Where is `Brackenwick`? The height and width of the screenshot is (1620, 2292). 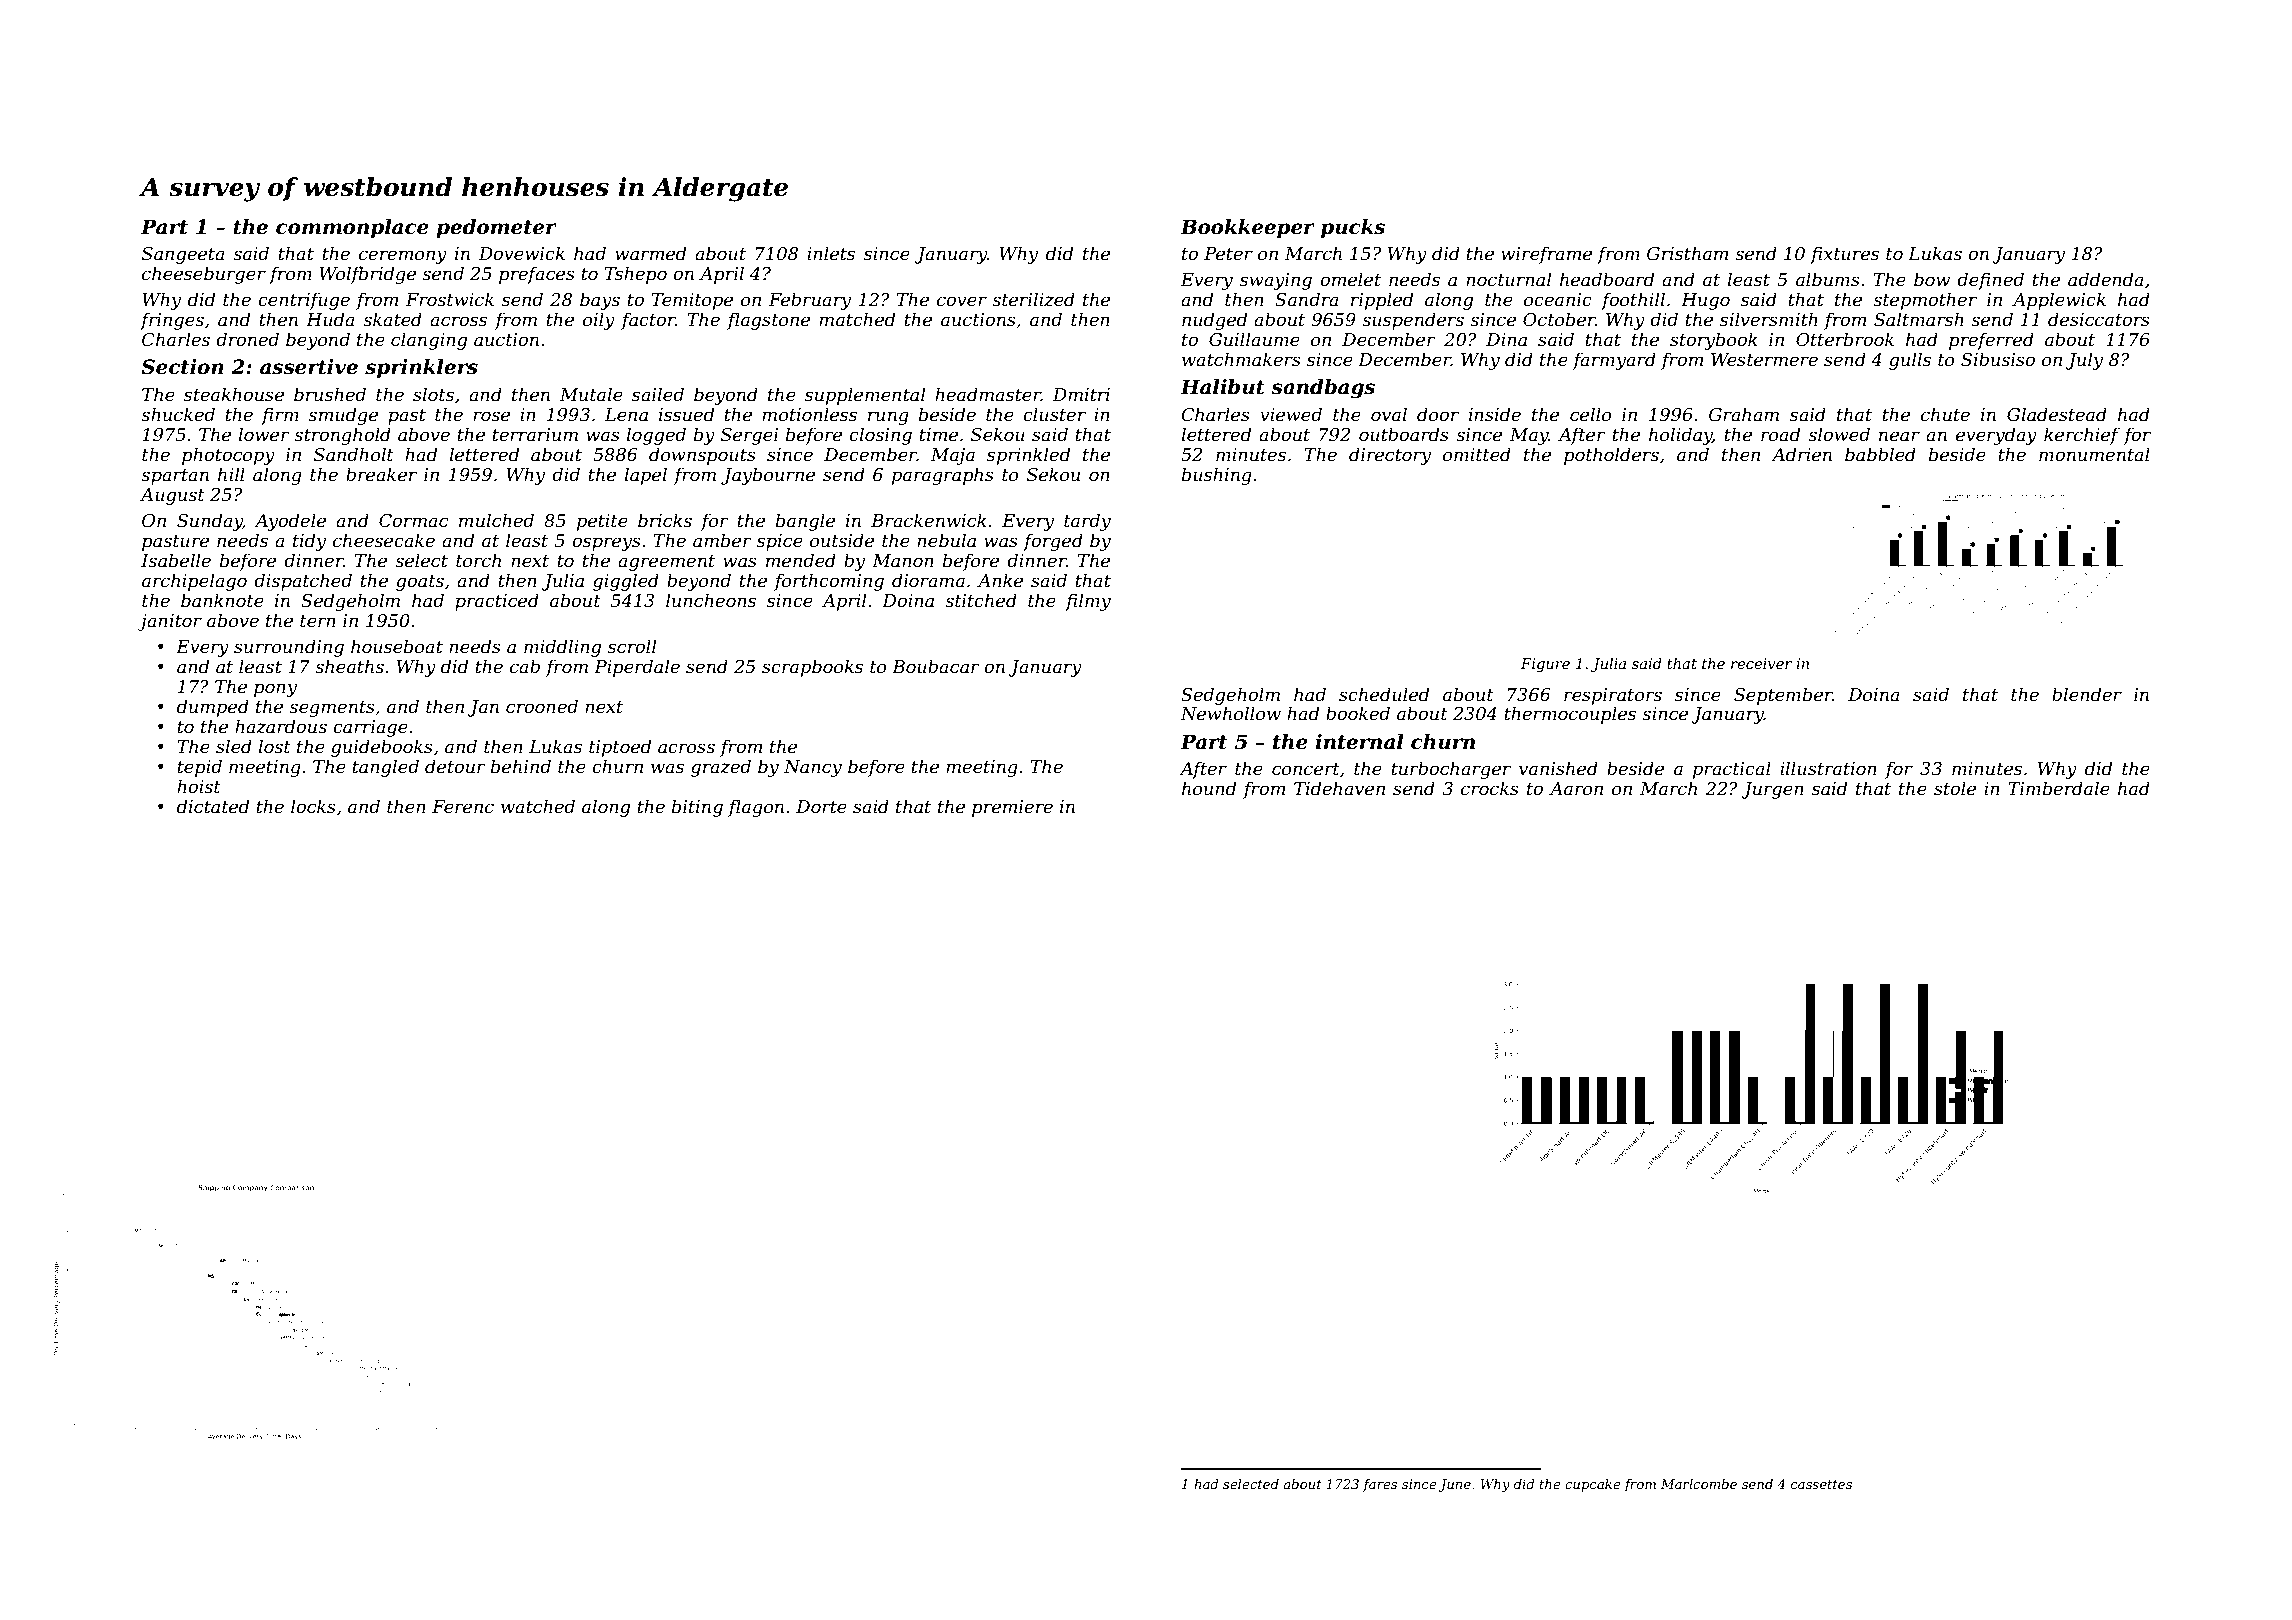
Brackenwick is located at coordinates (929, 520).
